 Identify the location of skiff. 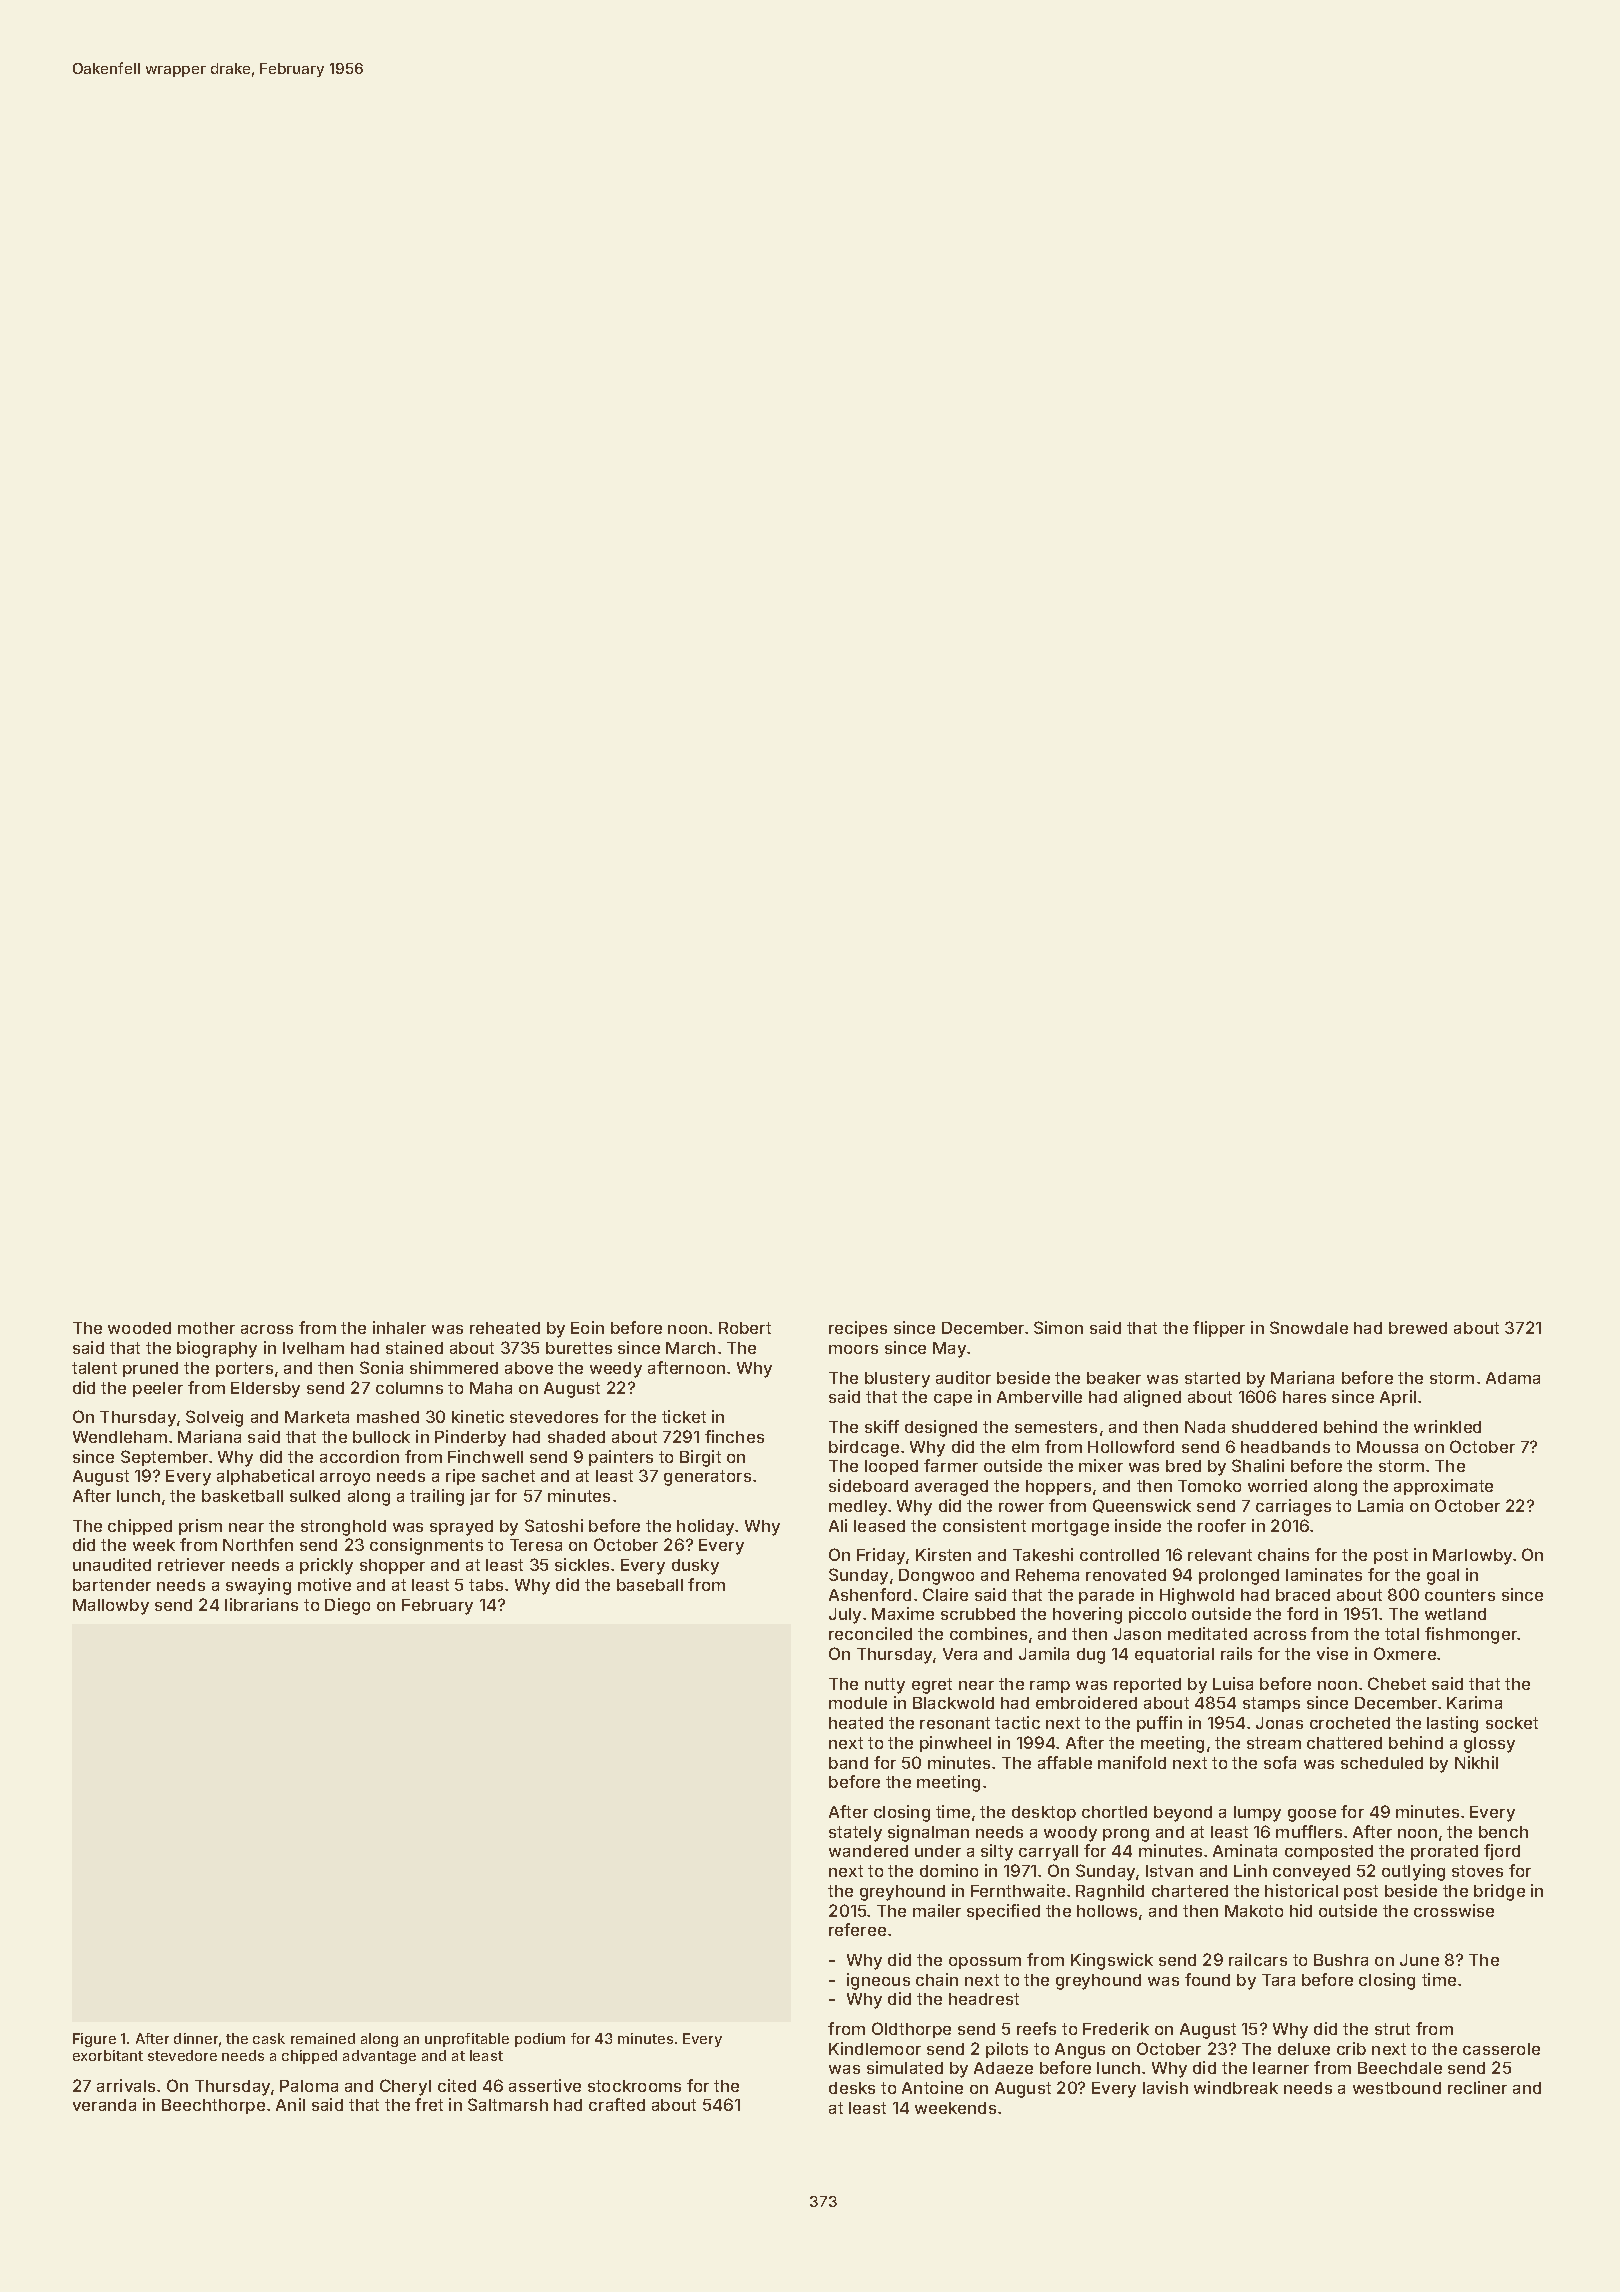
(882, 1426).
